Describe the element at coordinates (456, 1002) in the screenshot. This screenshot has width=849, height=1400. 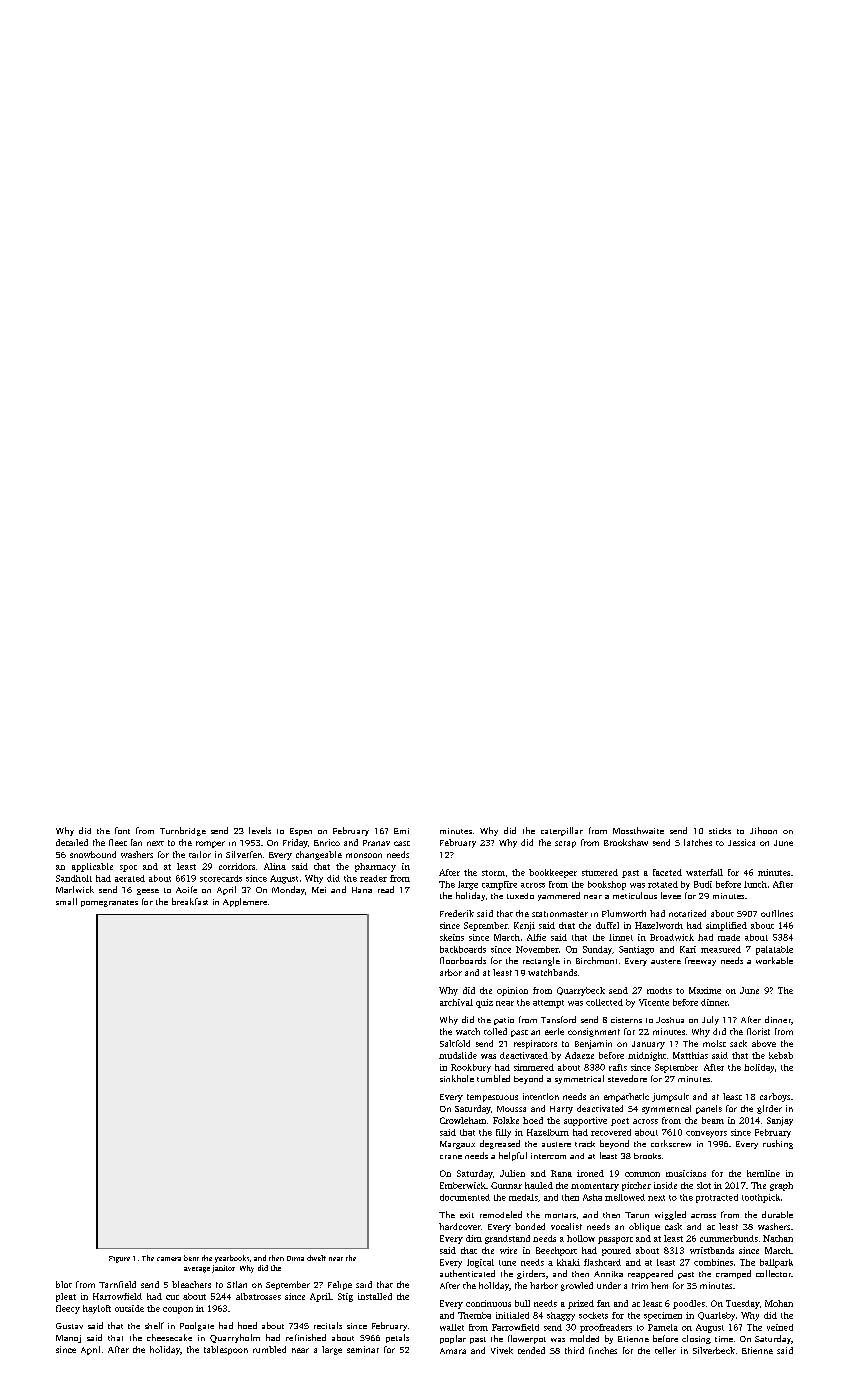
I see `archival` at that location.
